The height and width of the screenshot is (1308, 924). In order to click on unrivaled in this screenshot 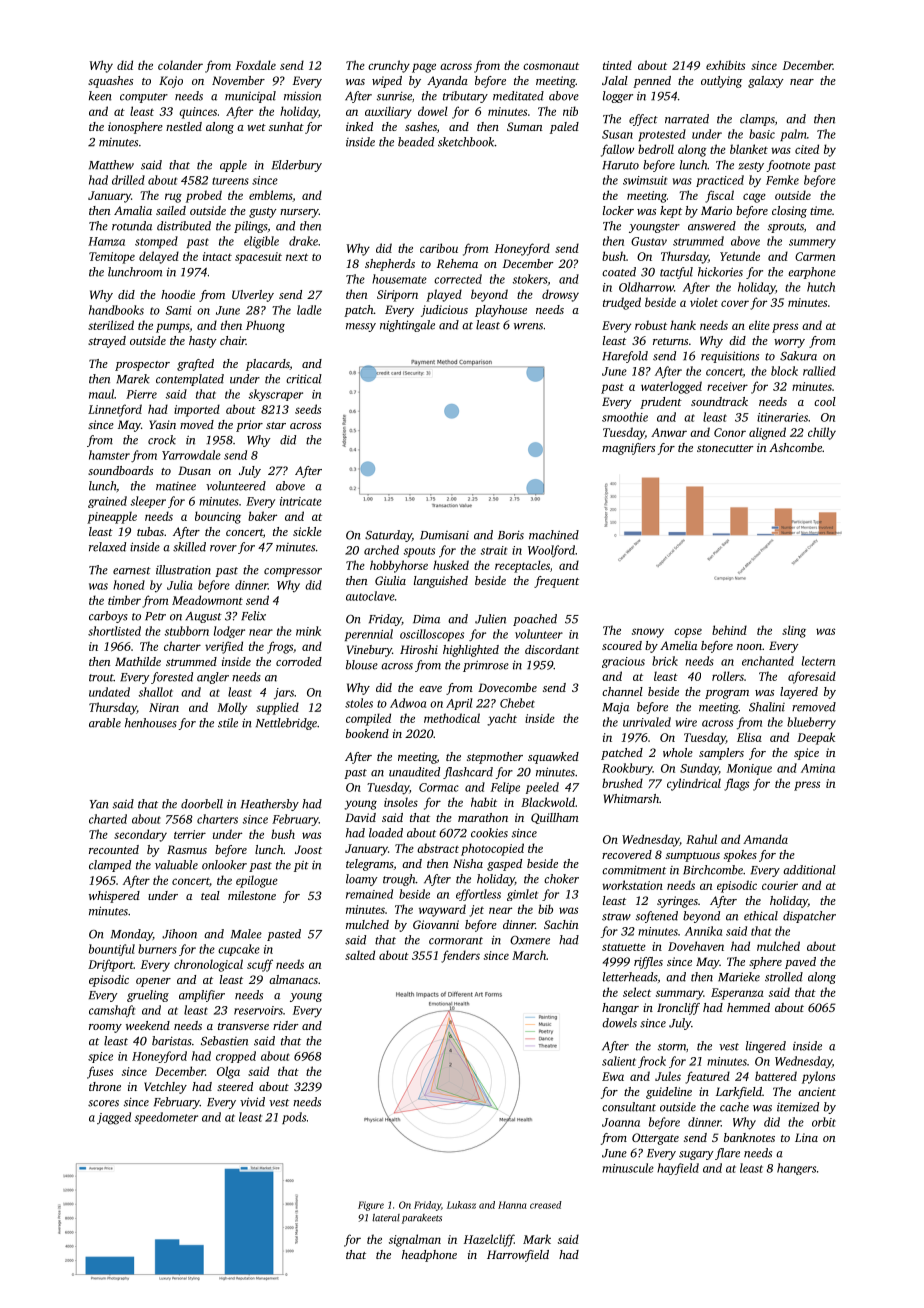, I will do `click(647, 722)`.
